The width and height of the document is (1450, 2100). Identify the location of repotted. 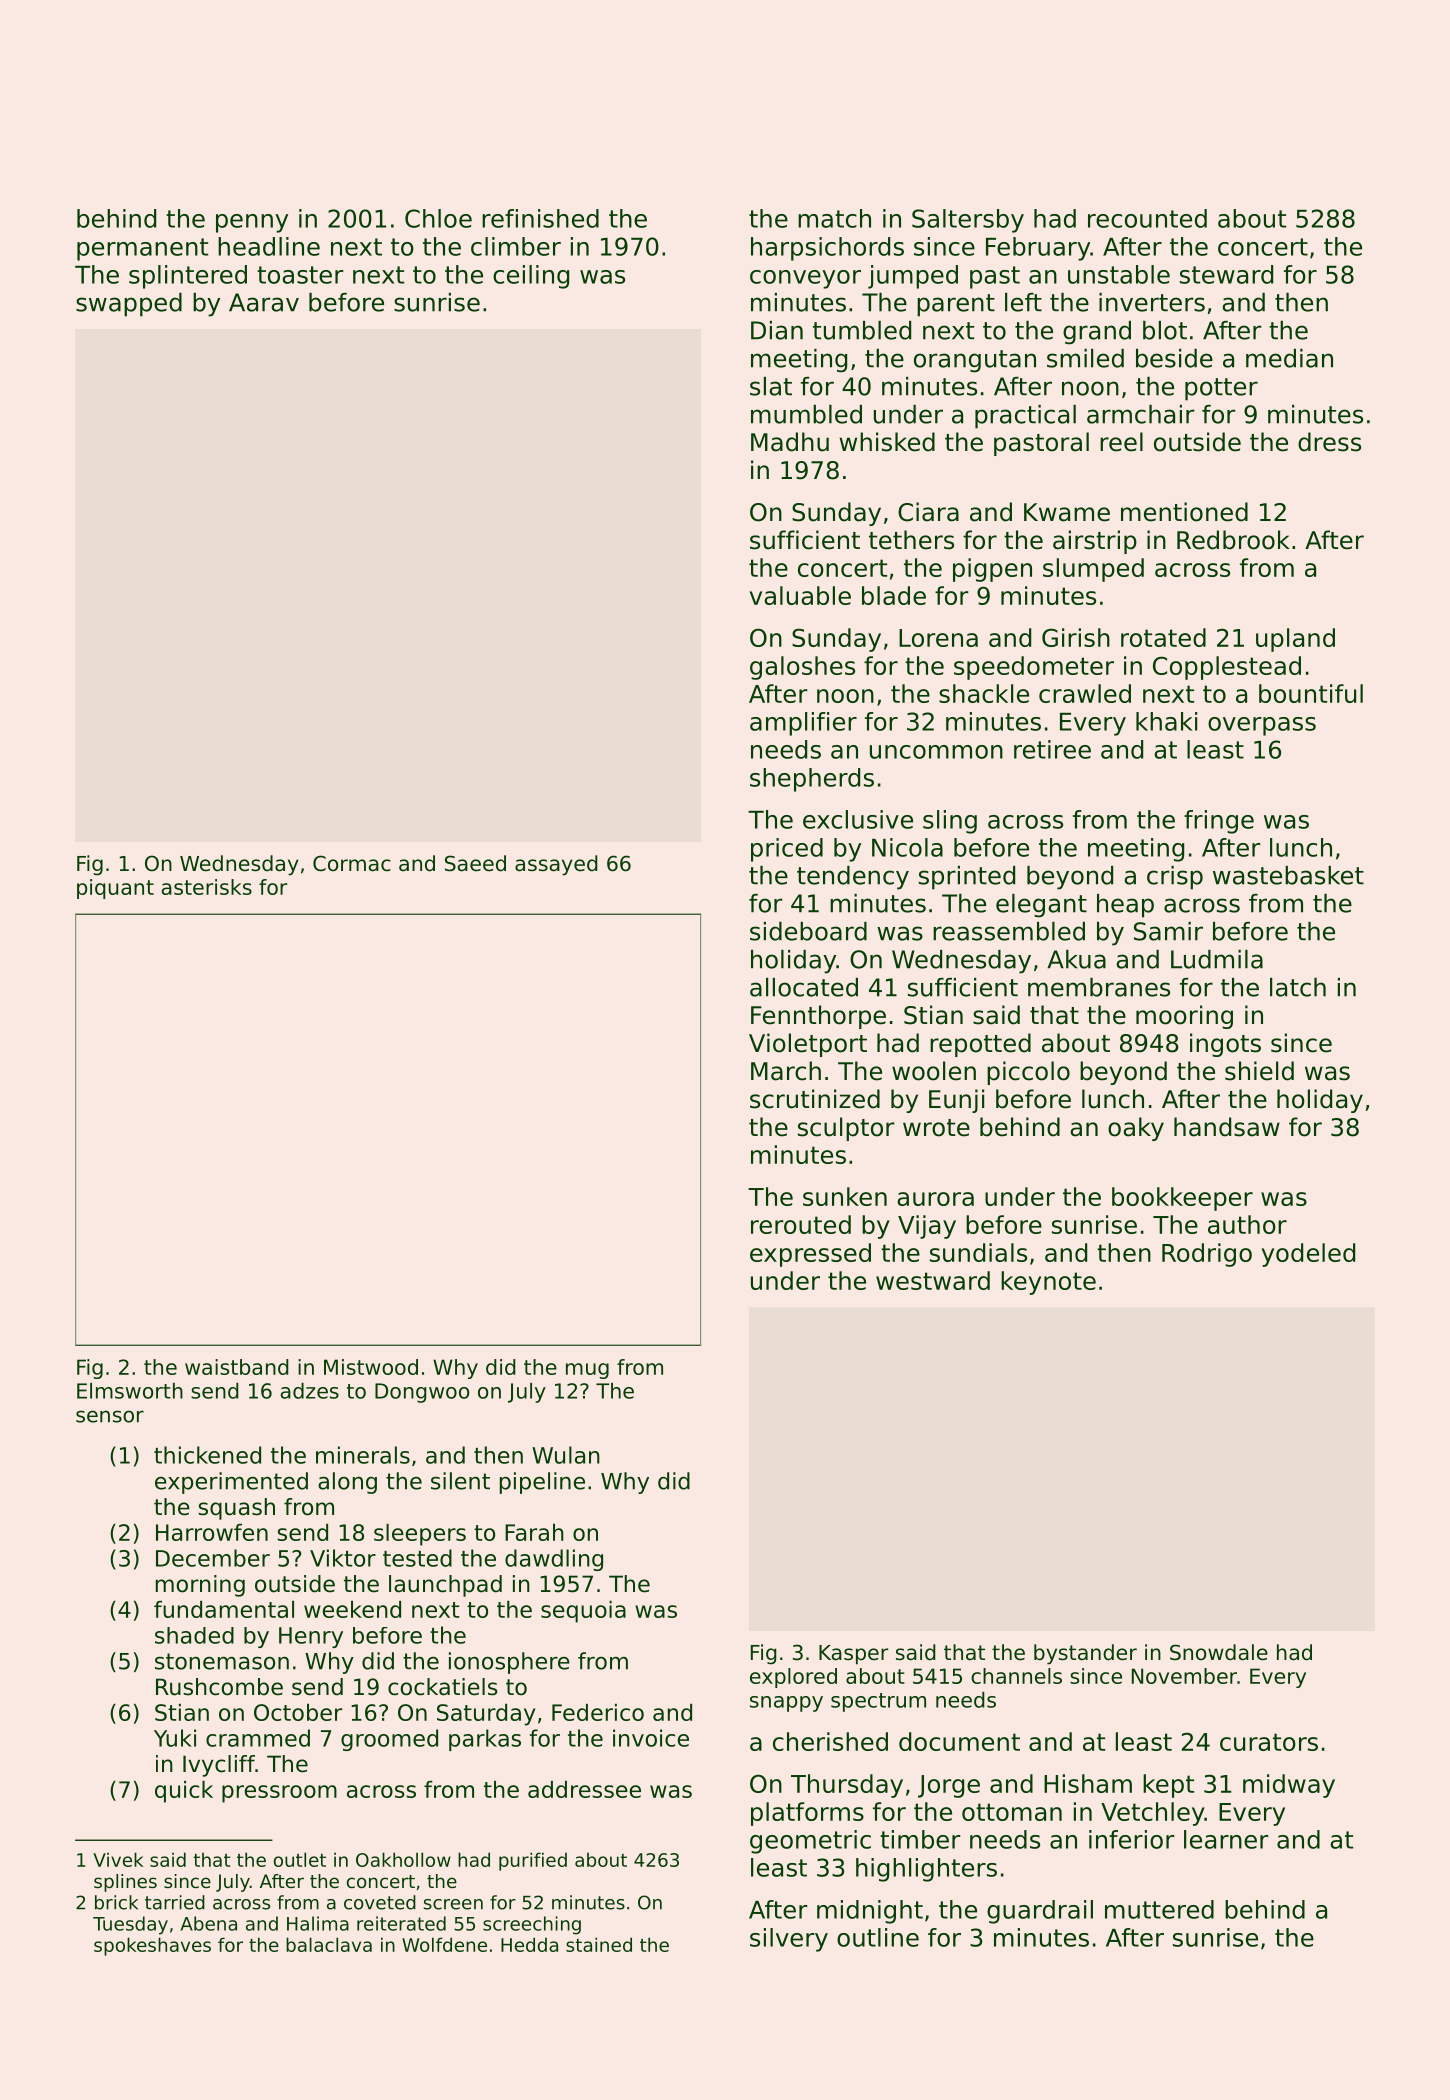
(980, 1045).
